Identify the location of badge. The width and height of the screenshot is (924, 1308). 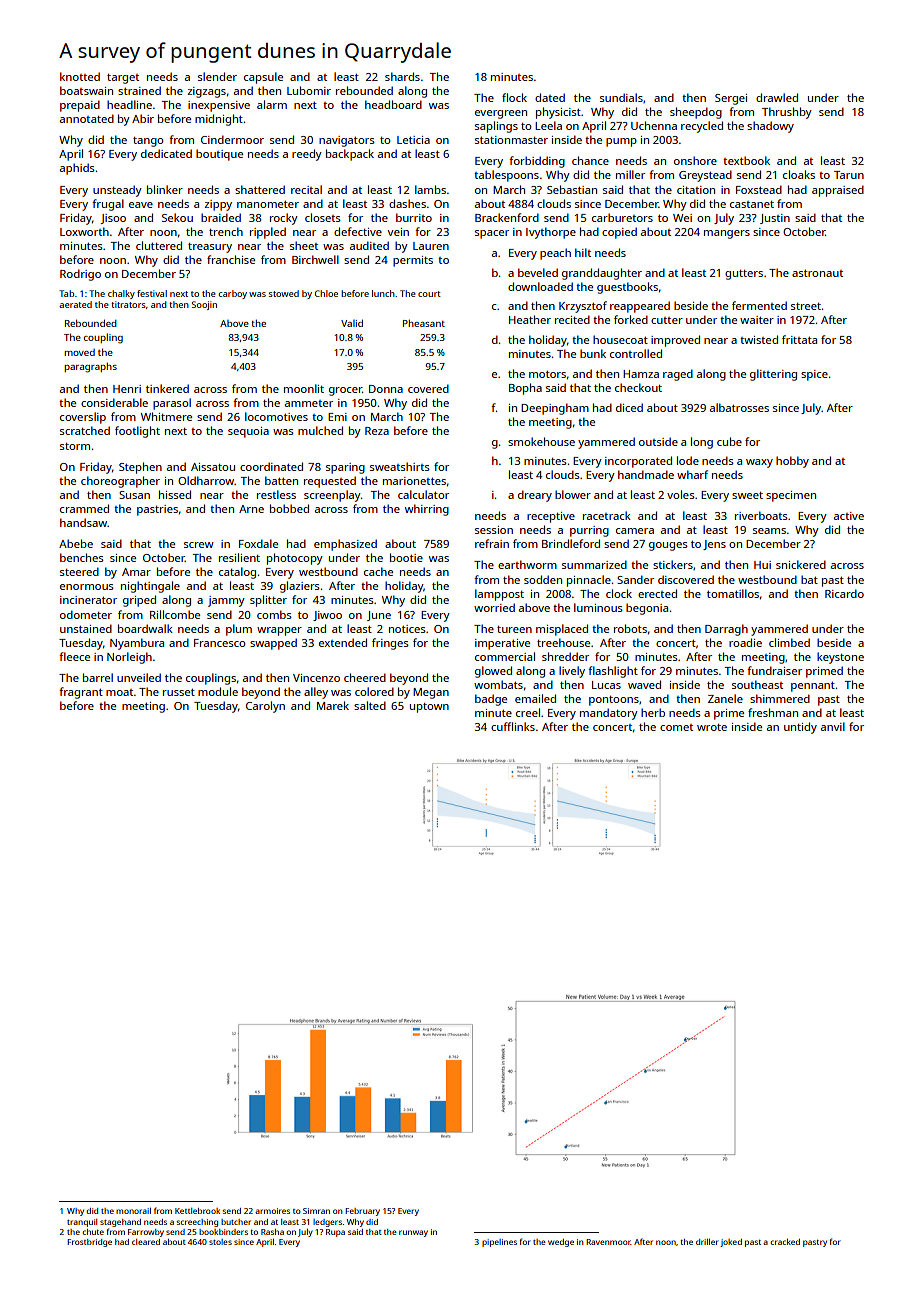
(491, 700).
